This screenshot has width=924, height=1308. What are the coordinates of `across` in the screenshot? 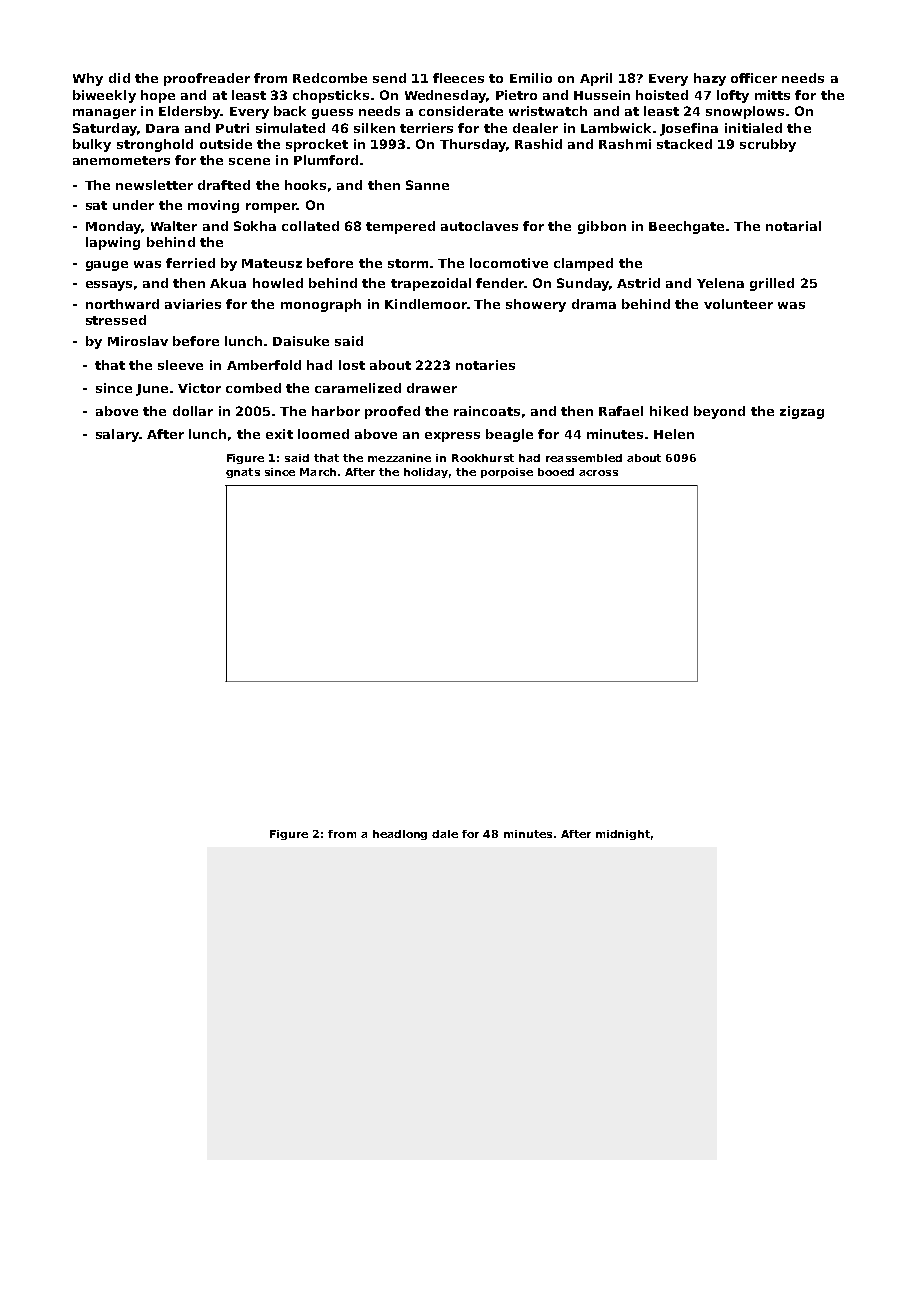 It's located at (598, 473).
